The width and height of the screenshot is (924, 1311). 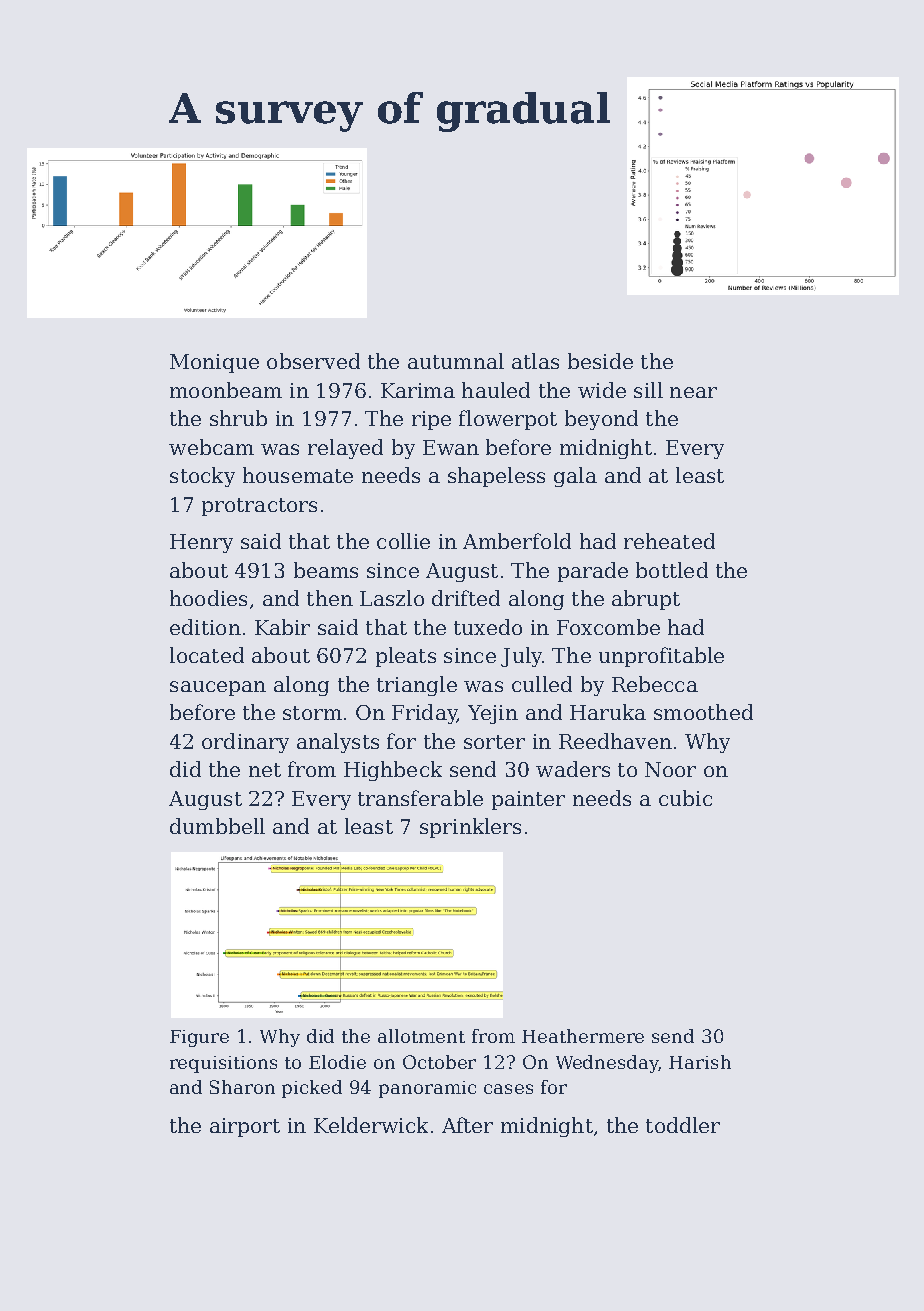 I want to click on collie, so click(x=403, y=541).
